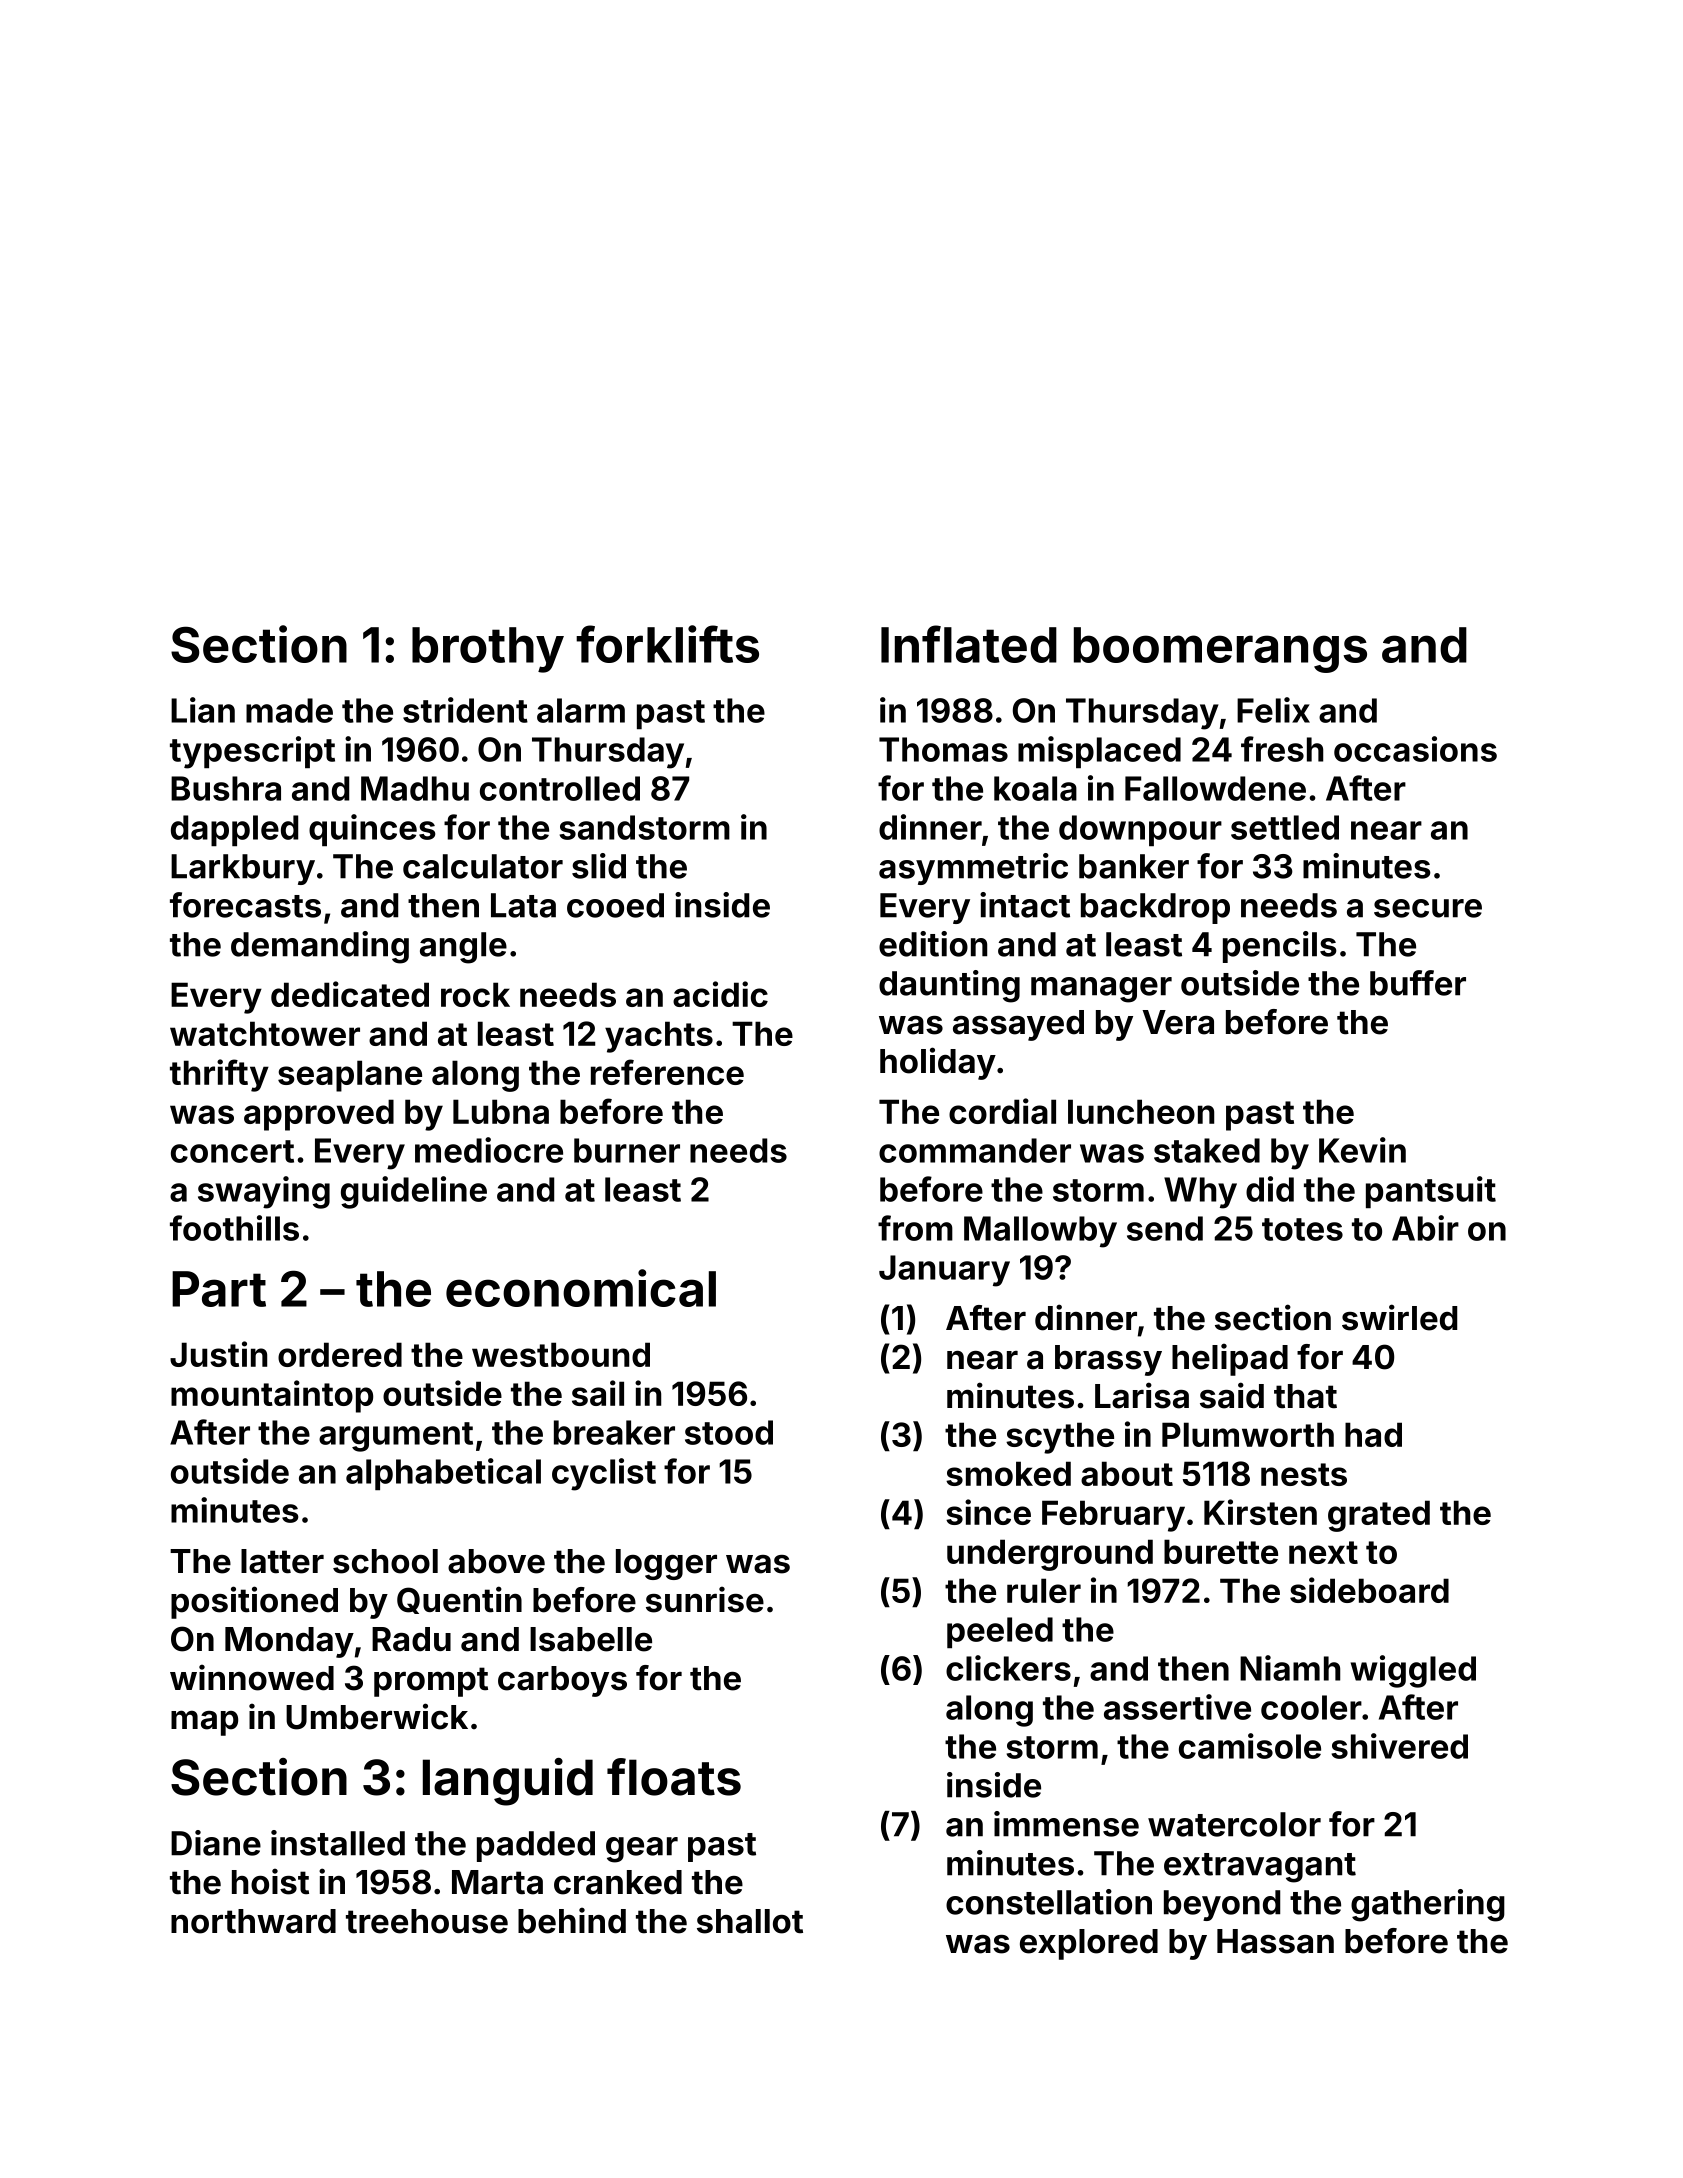 The height and width of the screenshot is (2178, 1683). Describe the element at coordinates (488, 650) in the screenshot. I see `brothy` at that location.
